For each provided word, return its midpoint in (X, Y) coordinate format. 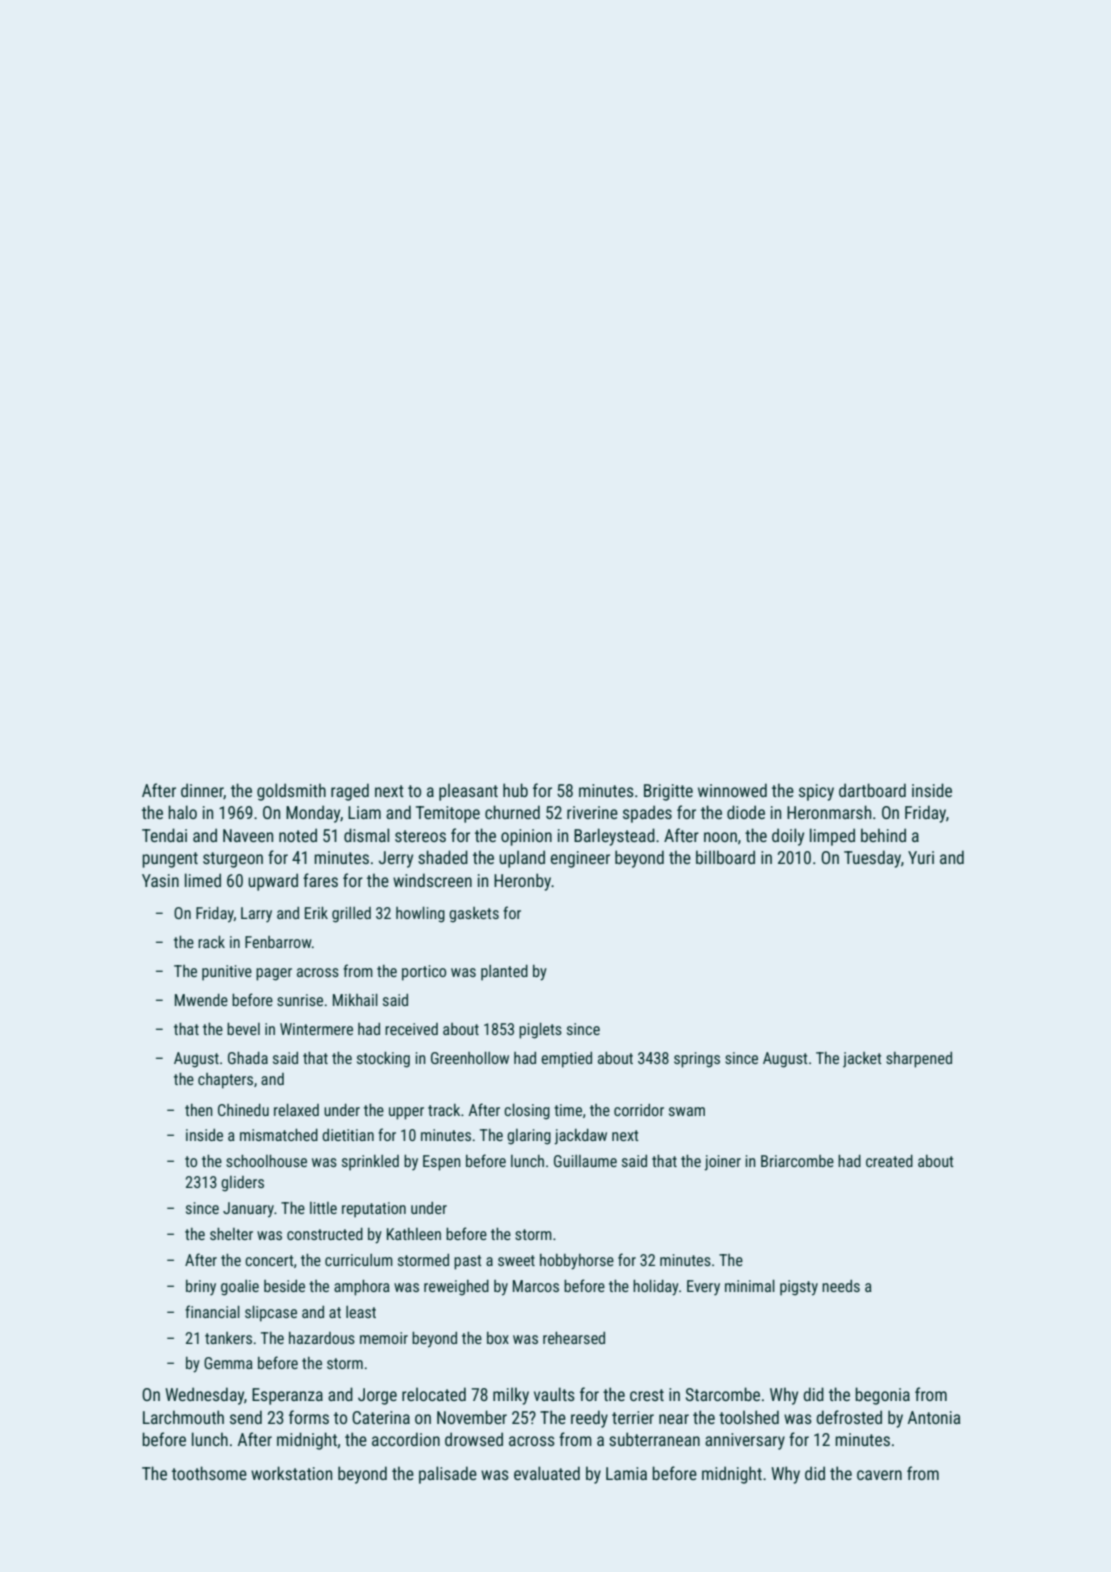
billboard (725, 857)
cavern (879, 1475)
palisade (448, 1475)
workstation (291, 1473)
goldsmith (291, 792)
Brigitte (668, 792)
